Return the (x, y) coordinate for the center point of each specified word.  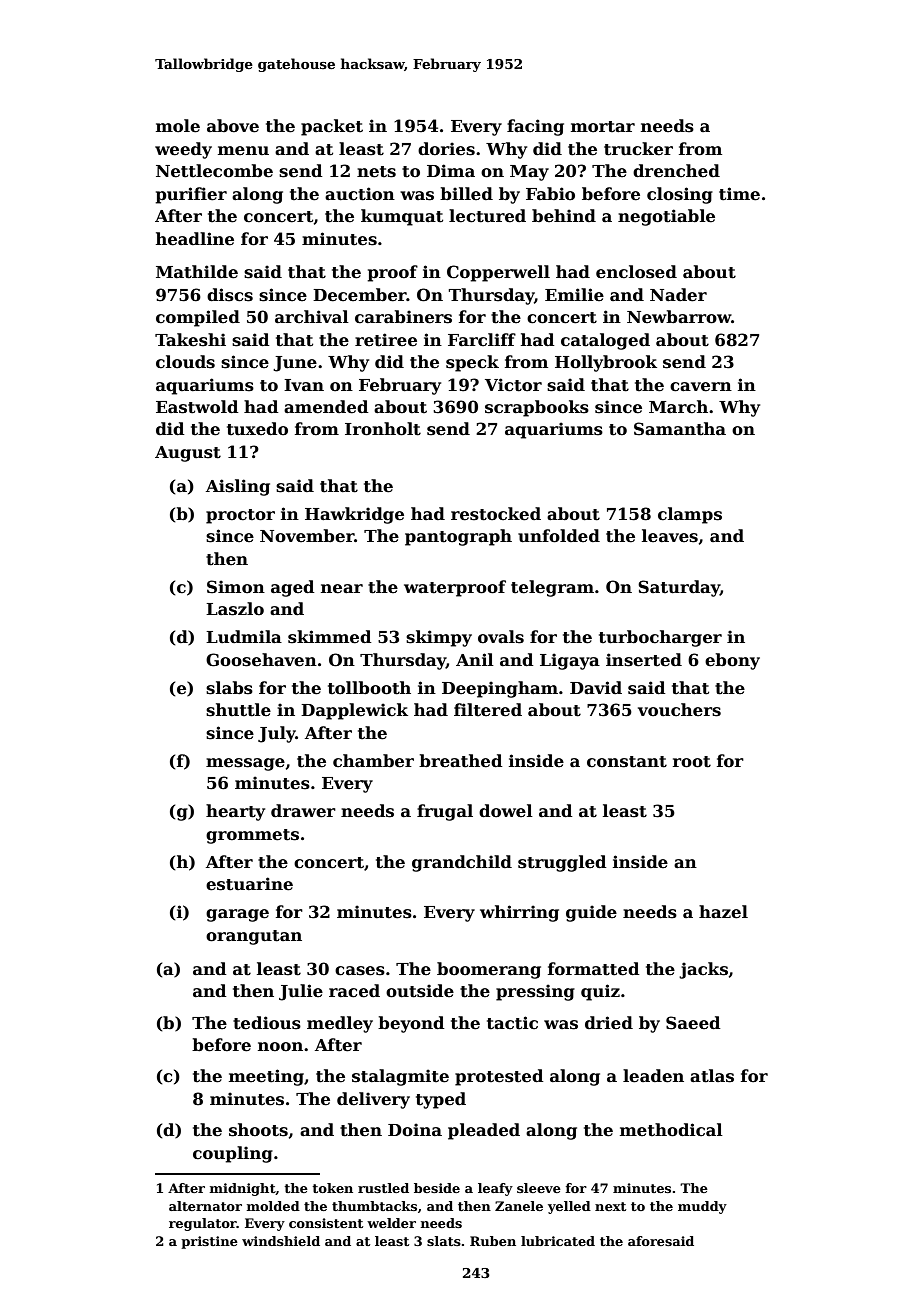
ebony (732, 661)
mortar (603, 127)
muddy (702, 1207)
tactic (512, 1023)
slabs (229, 688)
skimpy (439, 638)
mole (178, 126)
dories (446, 149)
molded (273, 1206)
